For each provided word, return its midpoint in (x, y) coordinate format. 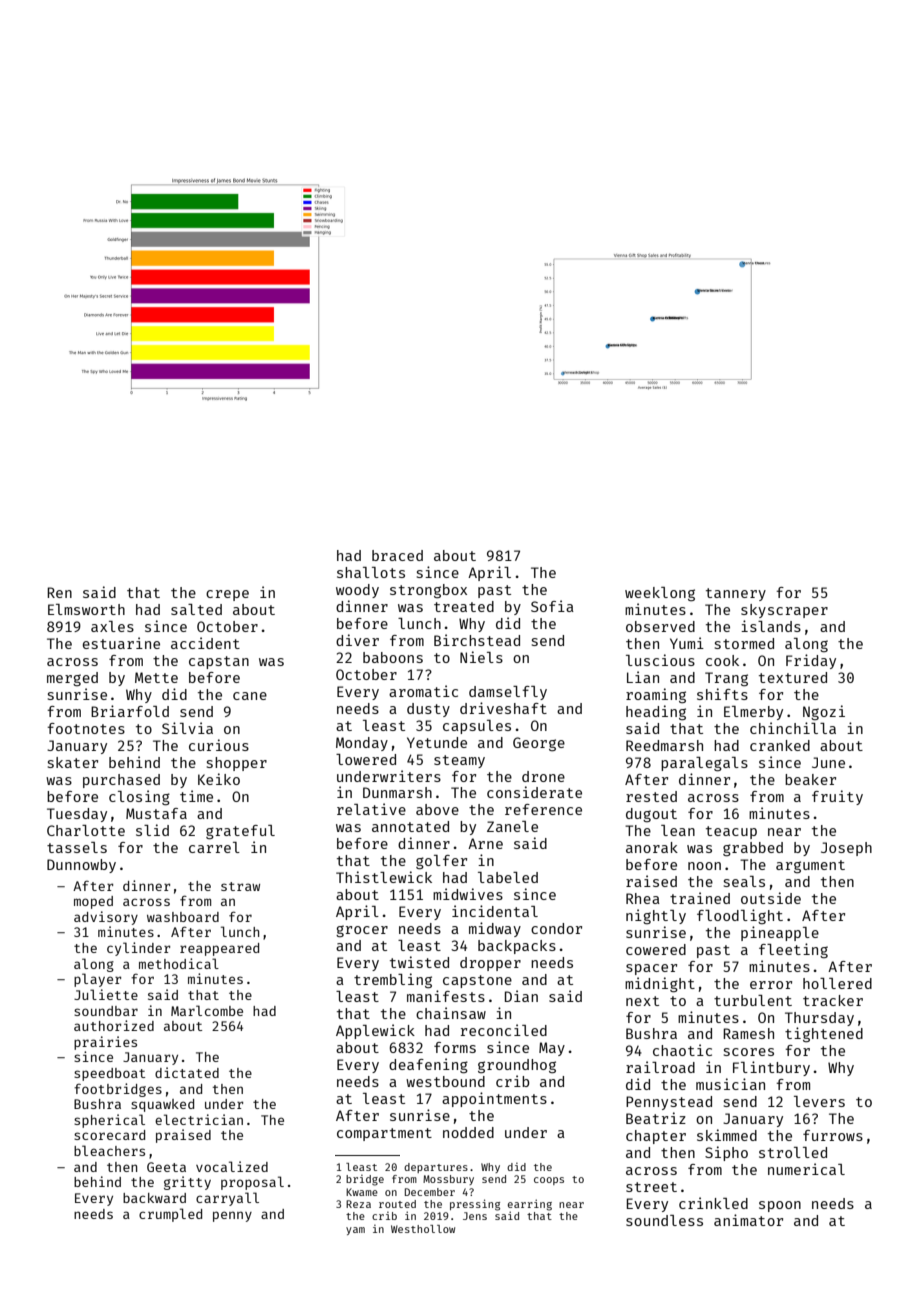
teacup (731, 832)
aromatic (423, 691)
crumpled (170, 1215)
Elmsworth (86, 609)
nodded (468, 1132)
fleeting (793, 950)
